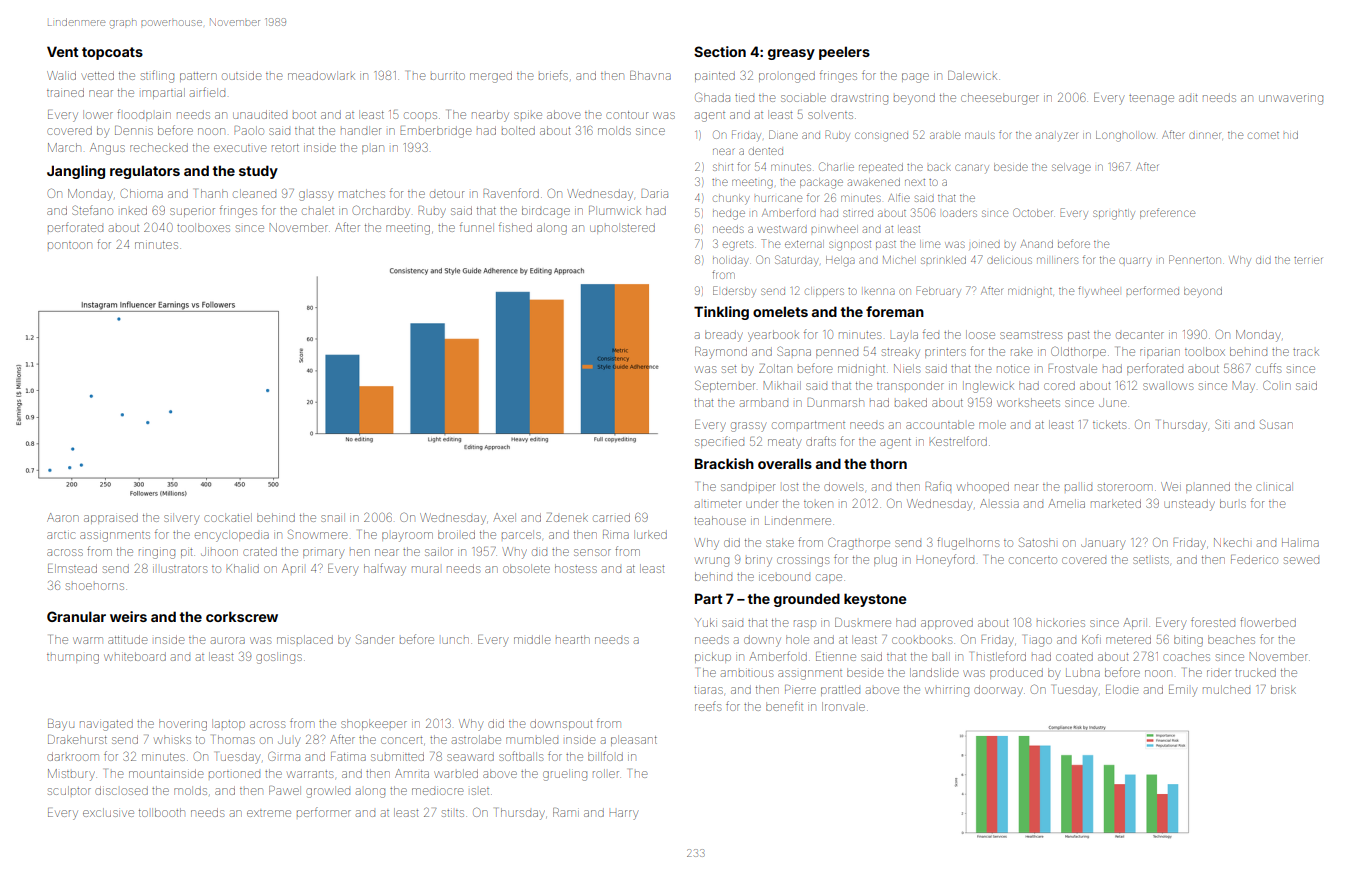 The width and height of the screenshot is (1372, 887). I want to click on Diane, so click(783, 134).
